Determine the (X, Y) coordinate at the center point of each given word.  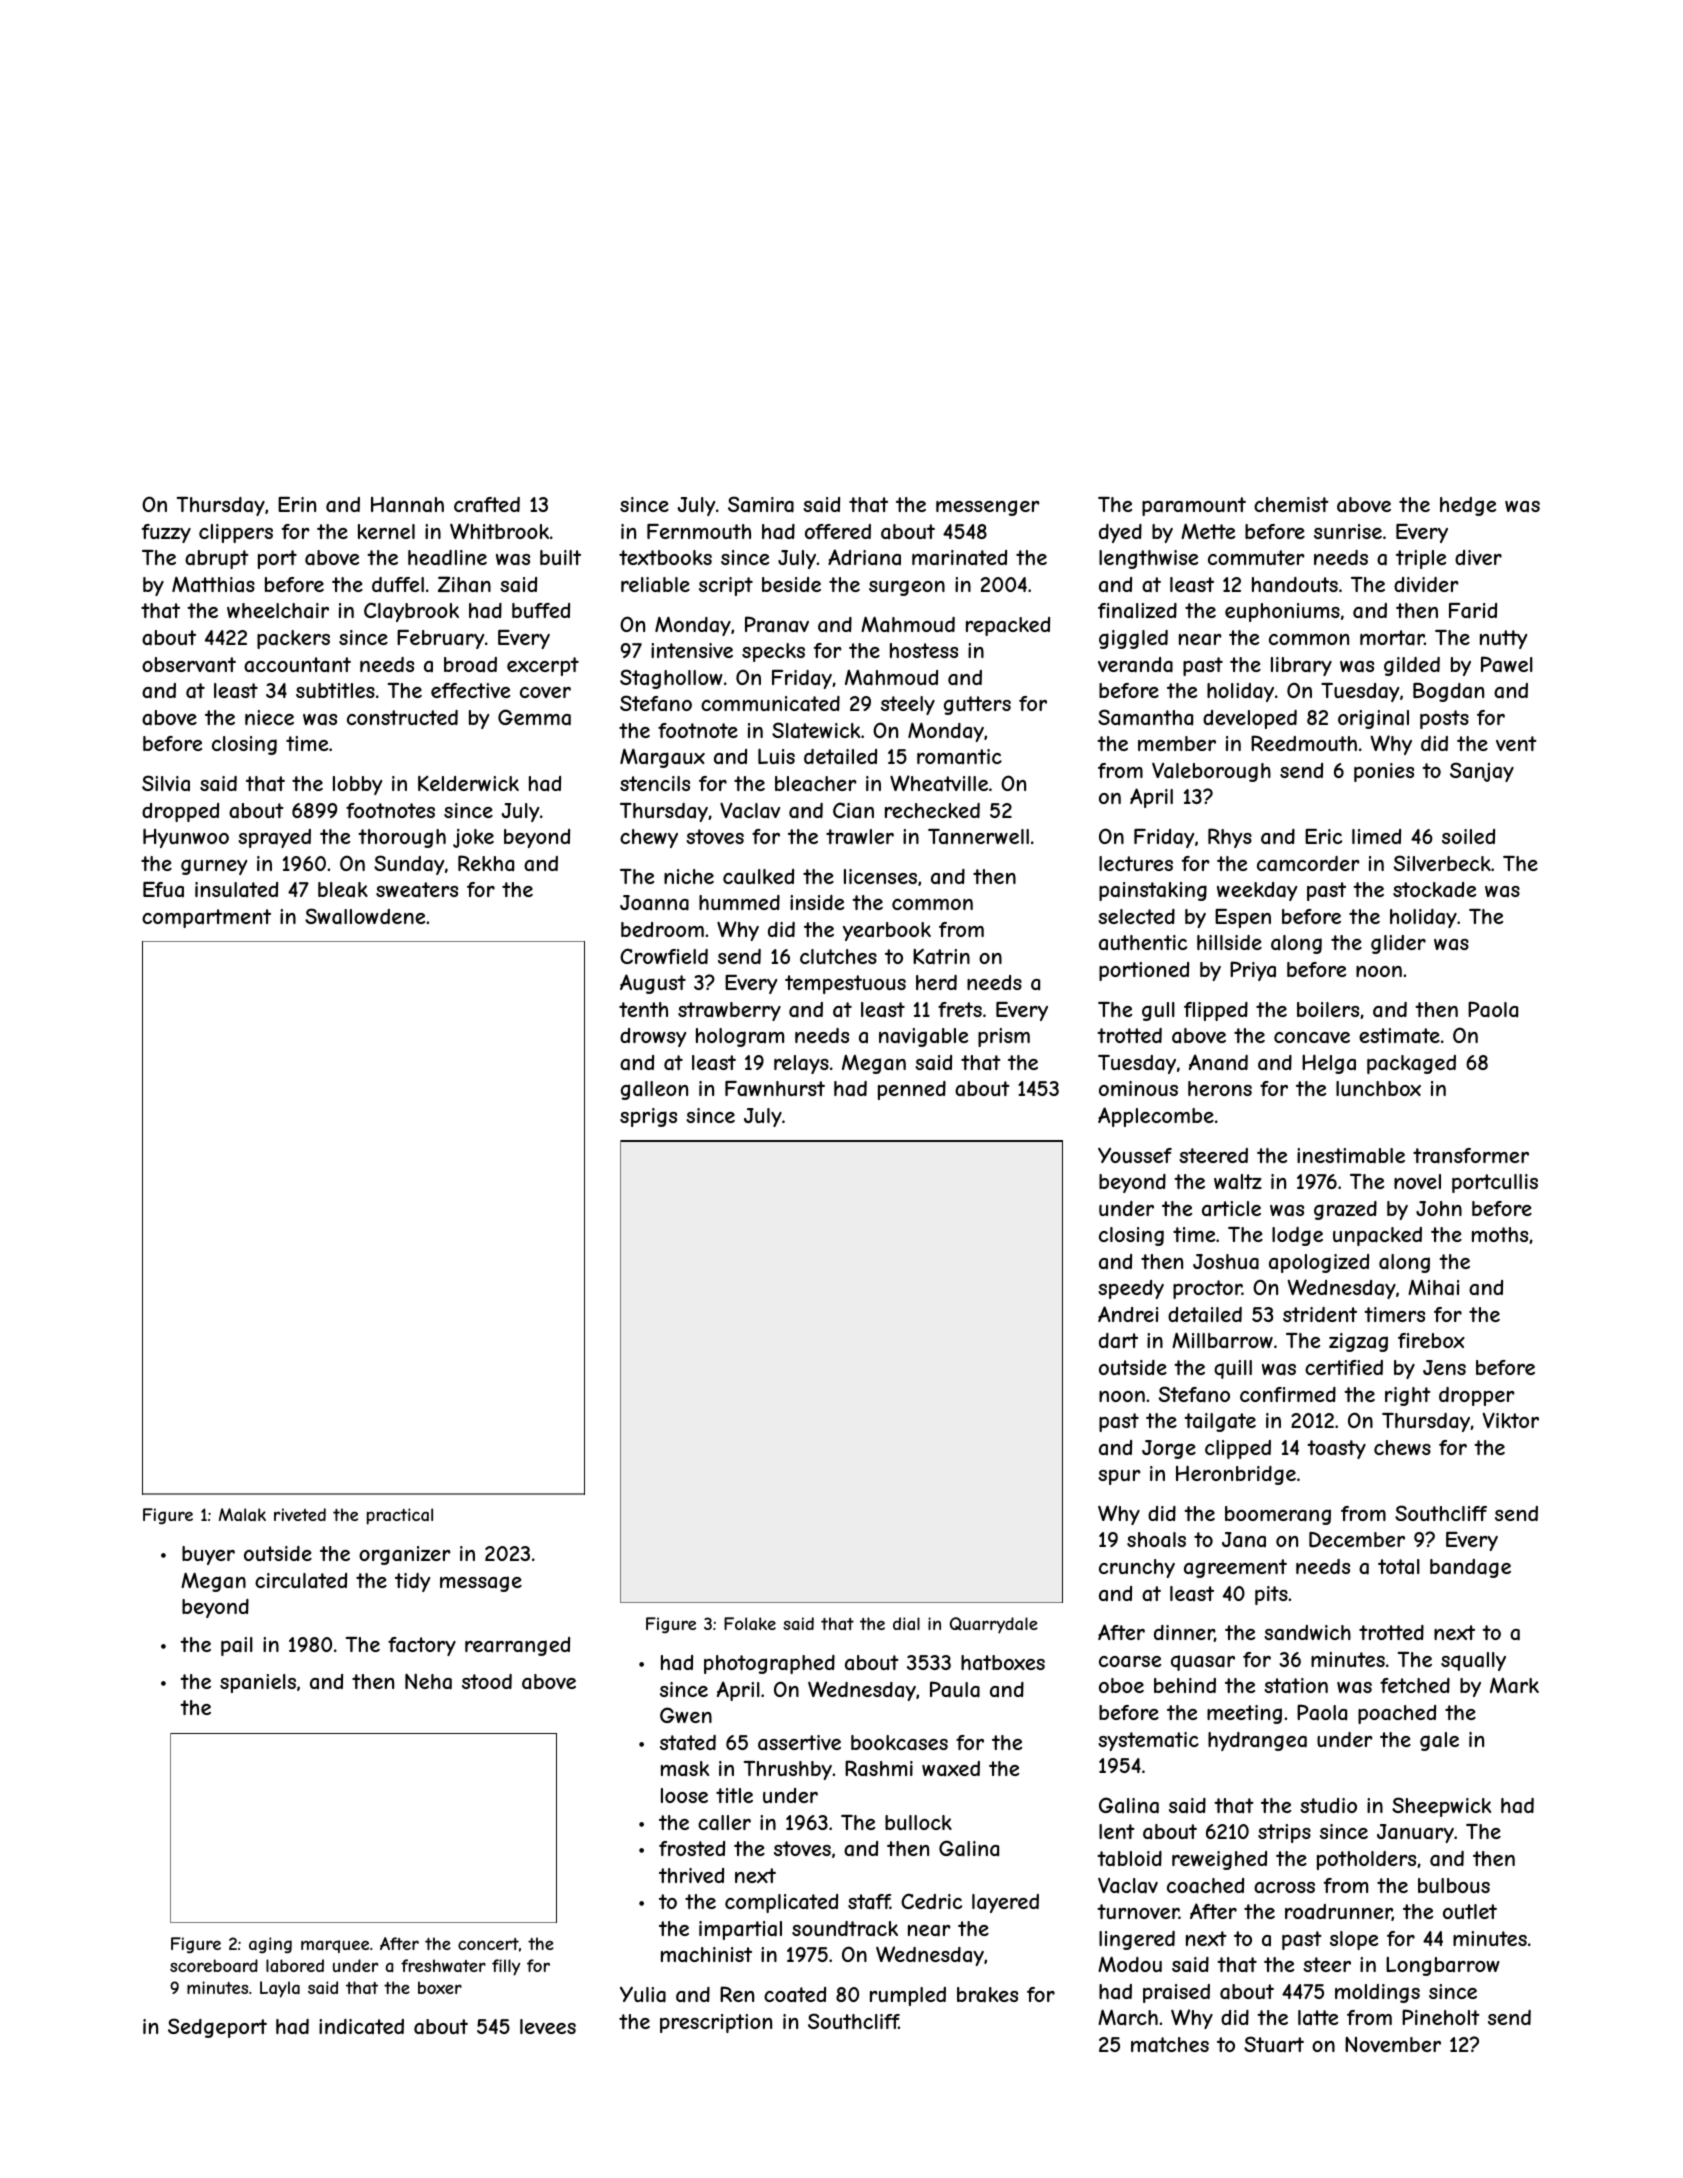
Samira (761, 504)
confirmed (1288, 1394)
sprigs (648, 1117)
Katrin (941, 957)
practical (400, 1516)
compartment (206, 918)
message (481, 1584)
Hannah (407, 504)
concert (488, 1944)
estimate (1399, 1036)
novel (1417, 1181)
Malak (242, 1514)
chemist (1291, 504)
